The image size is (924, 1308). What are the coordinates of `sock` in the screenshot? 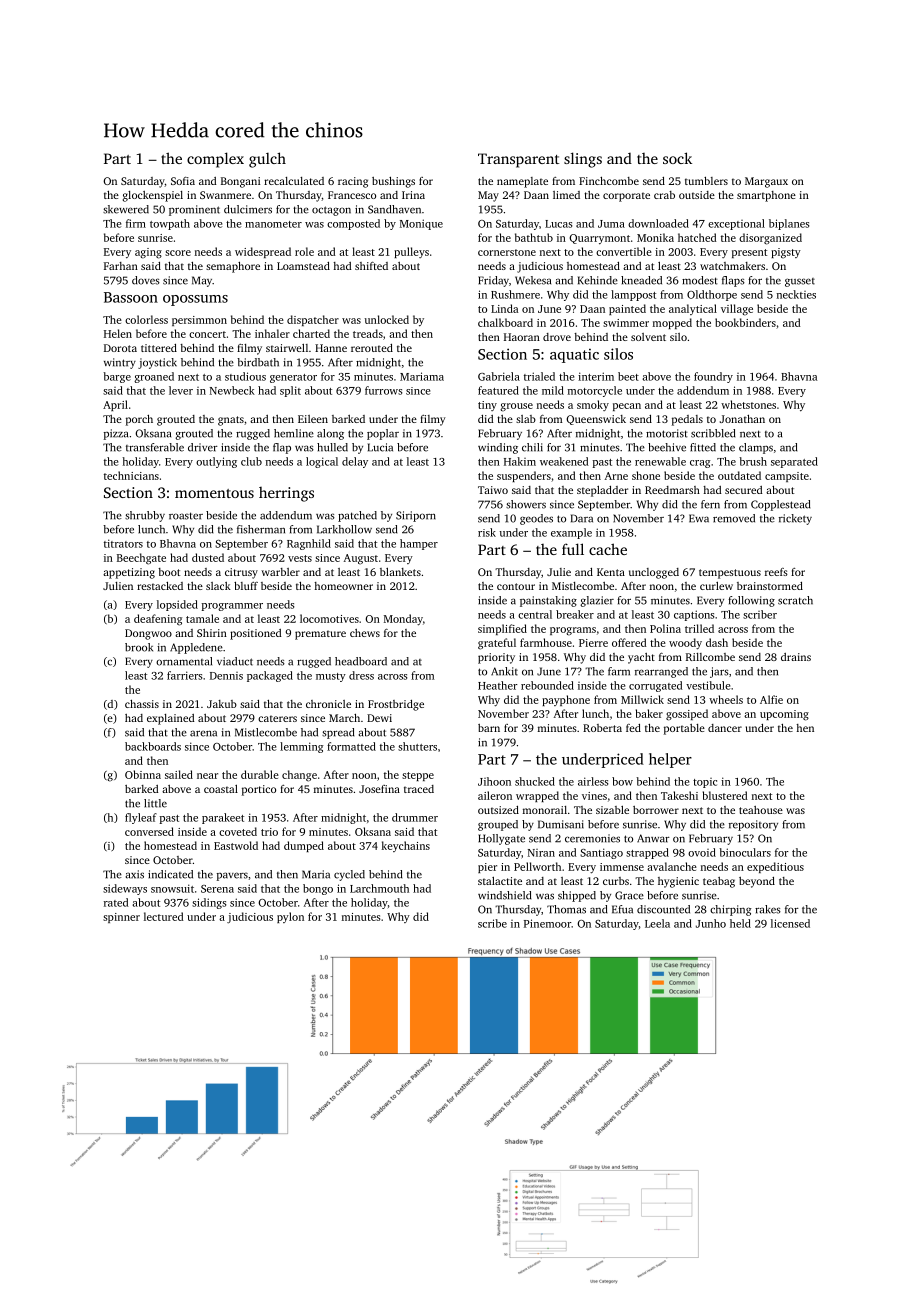 It's located at (677, 158).
